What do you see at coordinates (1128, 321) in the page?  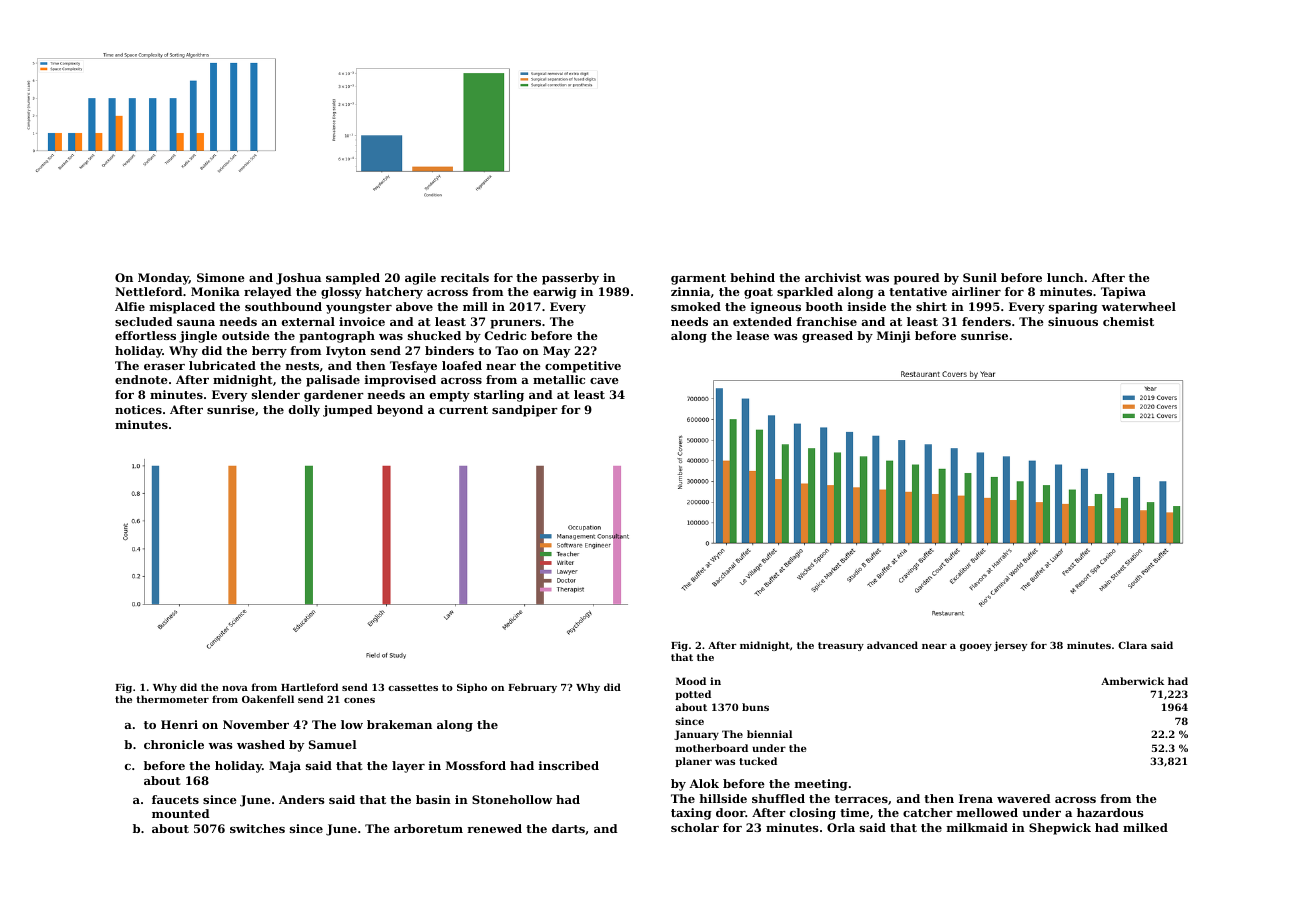 I see `chemist` at bounding box center [1128, 321].
